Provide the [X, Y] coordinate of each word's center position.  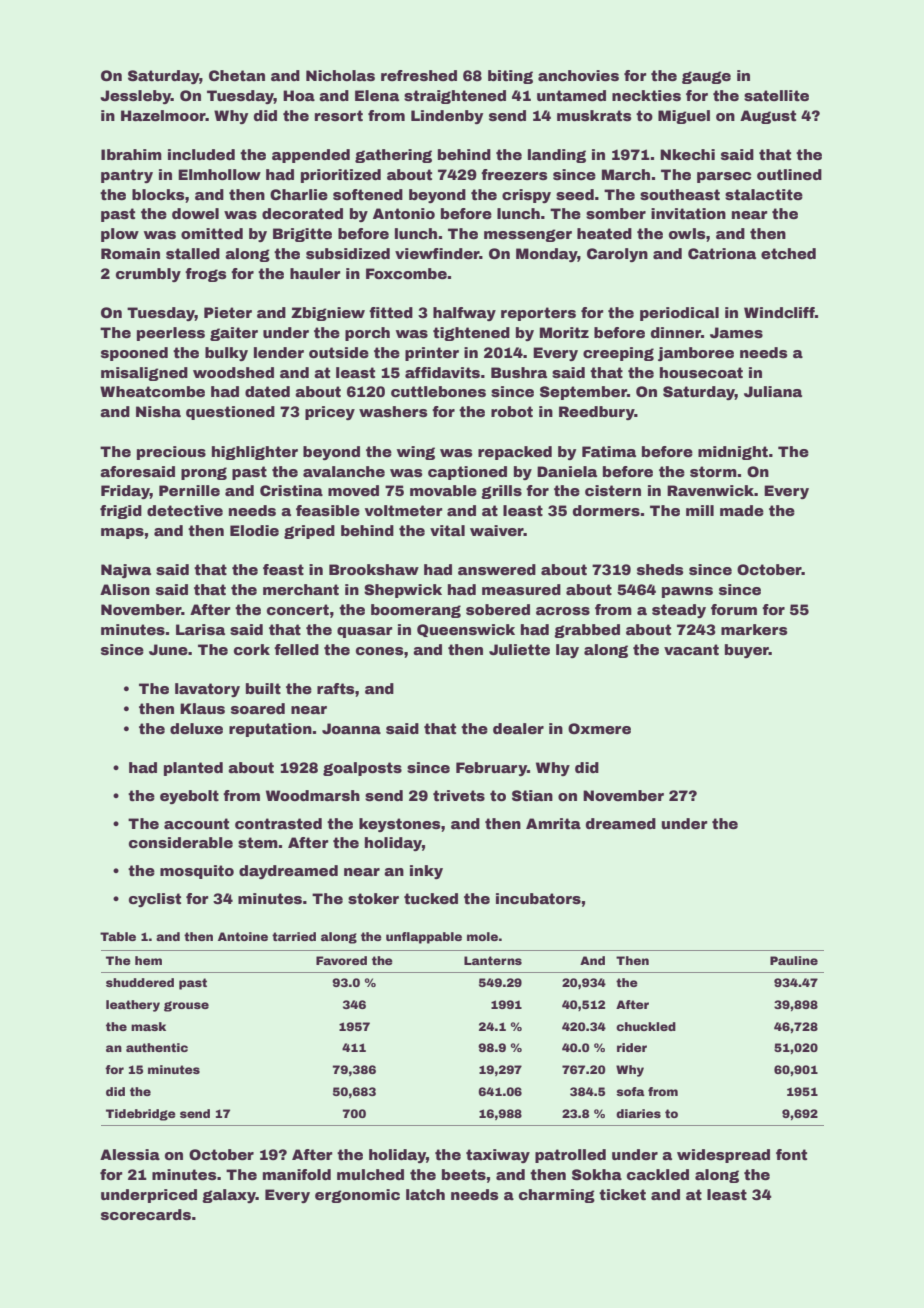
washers [393, 411]
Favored [341, 960]
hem [148, 960]
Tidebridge [141, 1115]
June [168, 649]
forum [734, 609]
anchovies [578, 75]
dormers [606, 510]
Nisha [158, 411]
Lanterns [493, 960]
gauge [706, 77]
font [791, 1154]
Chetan [237, 75]
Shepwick [403, 591]
